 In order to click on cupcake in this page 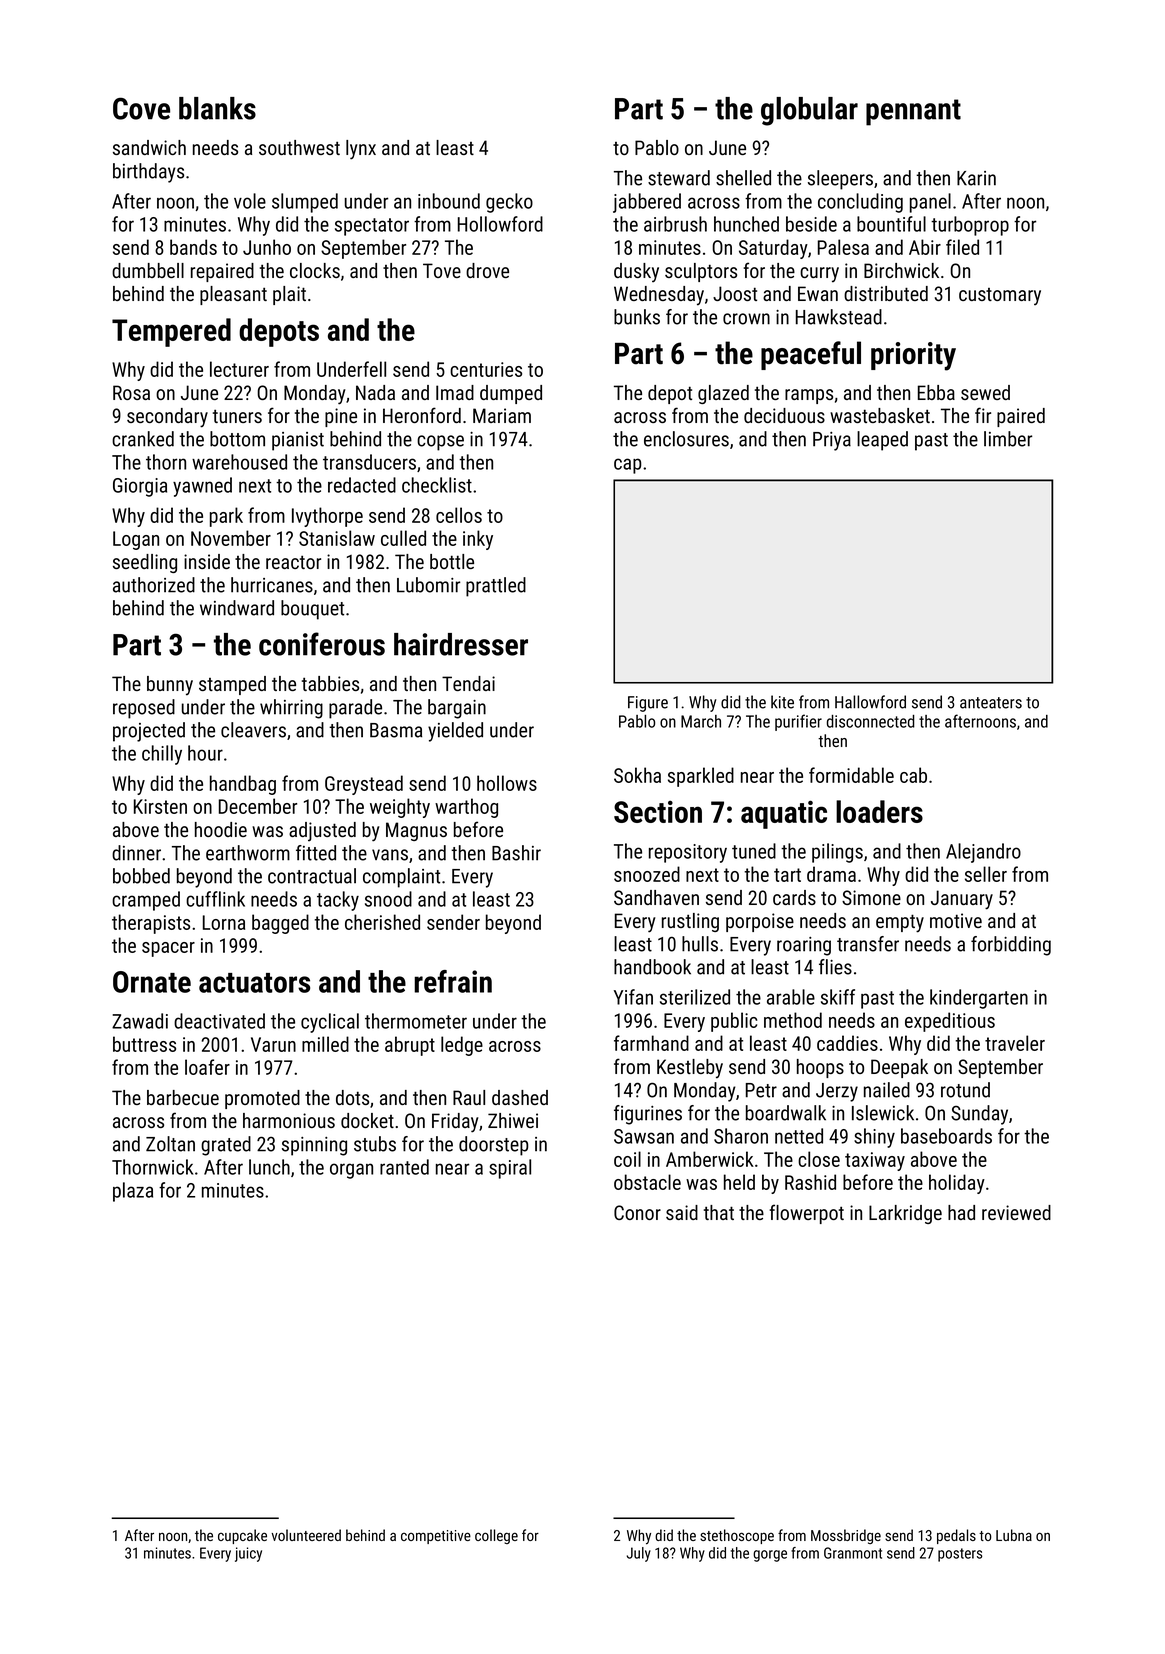, I will do `click(242, 1536)`.
